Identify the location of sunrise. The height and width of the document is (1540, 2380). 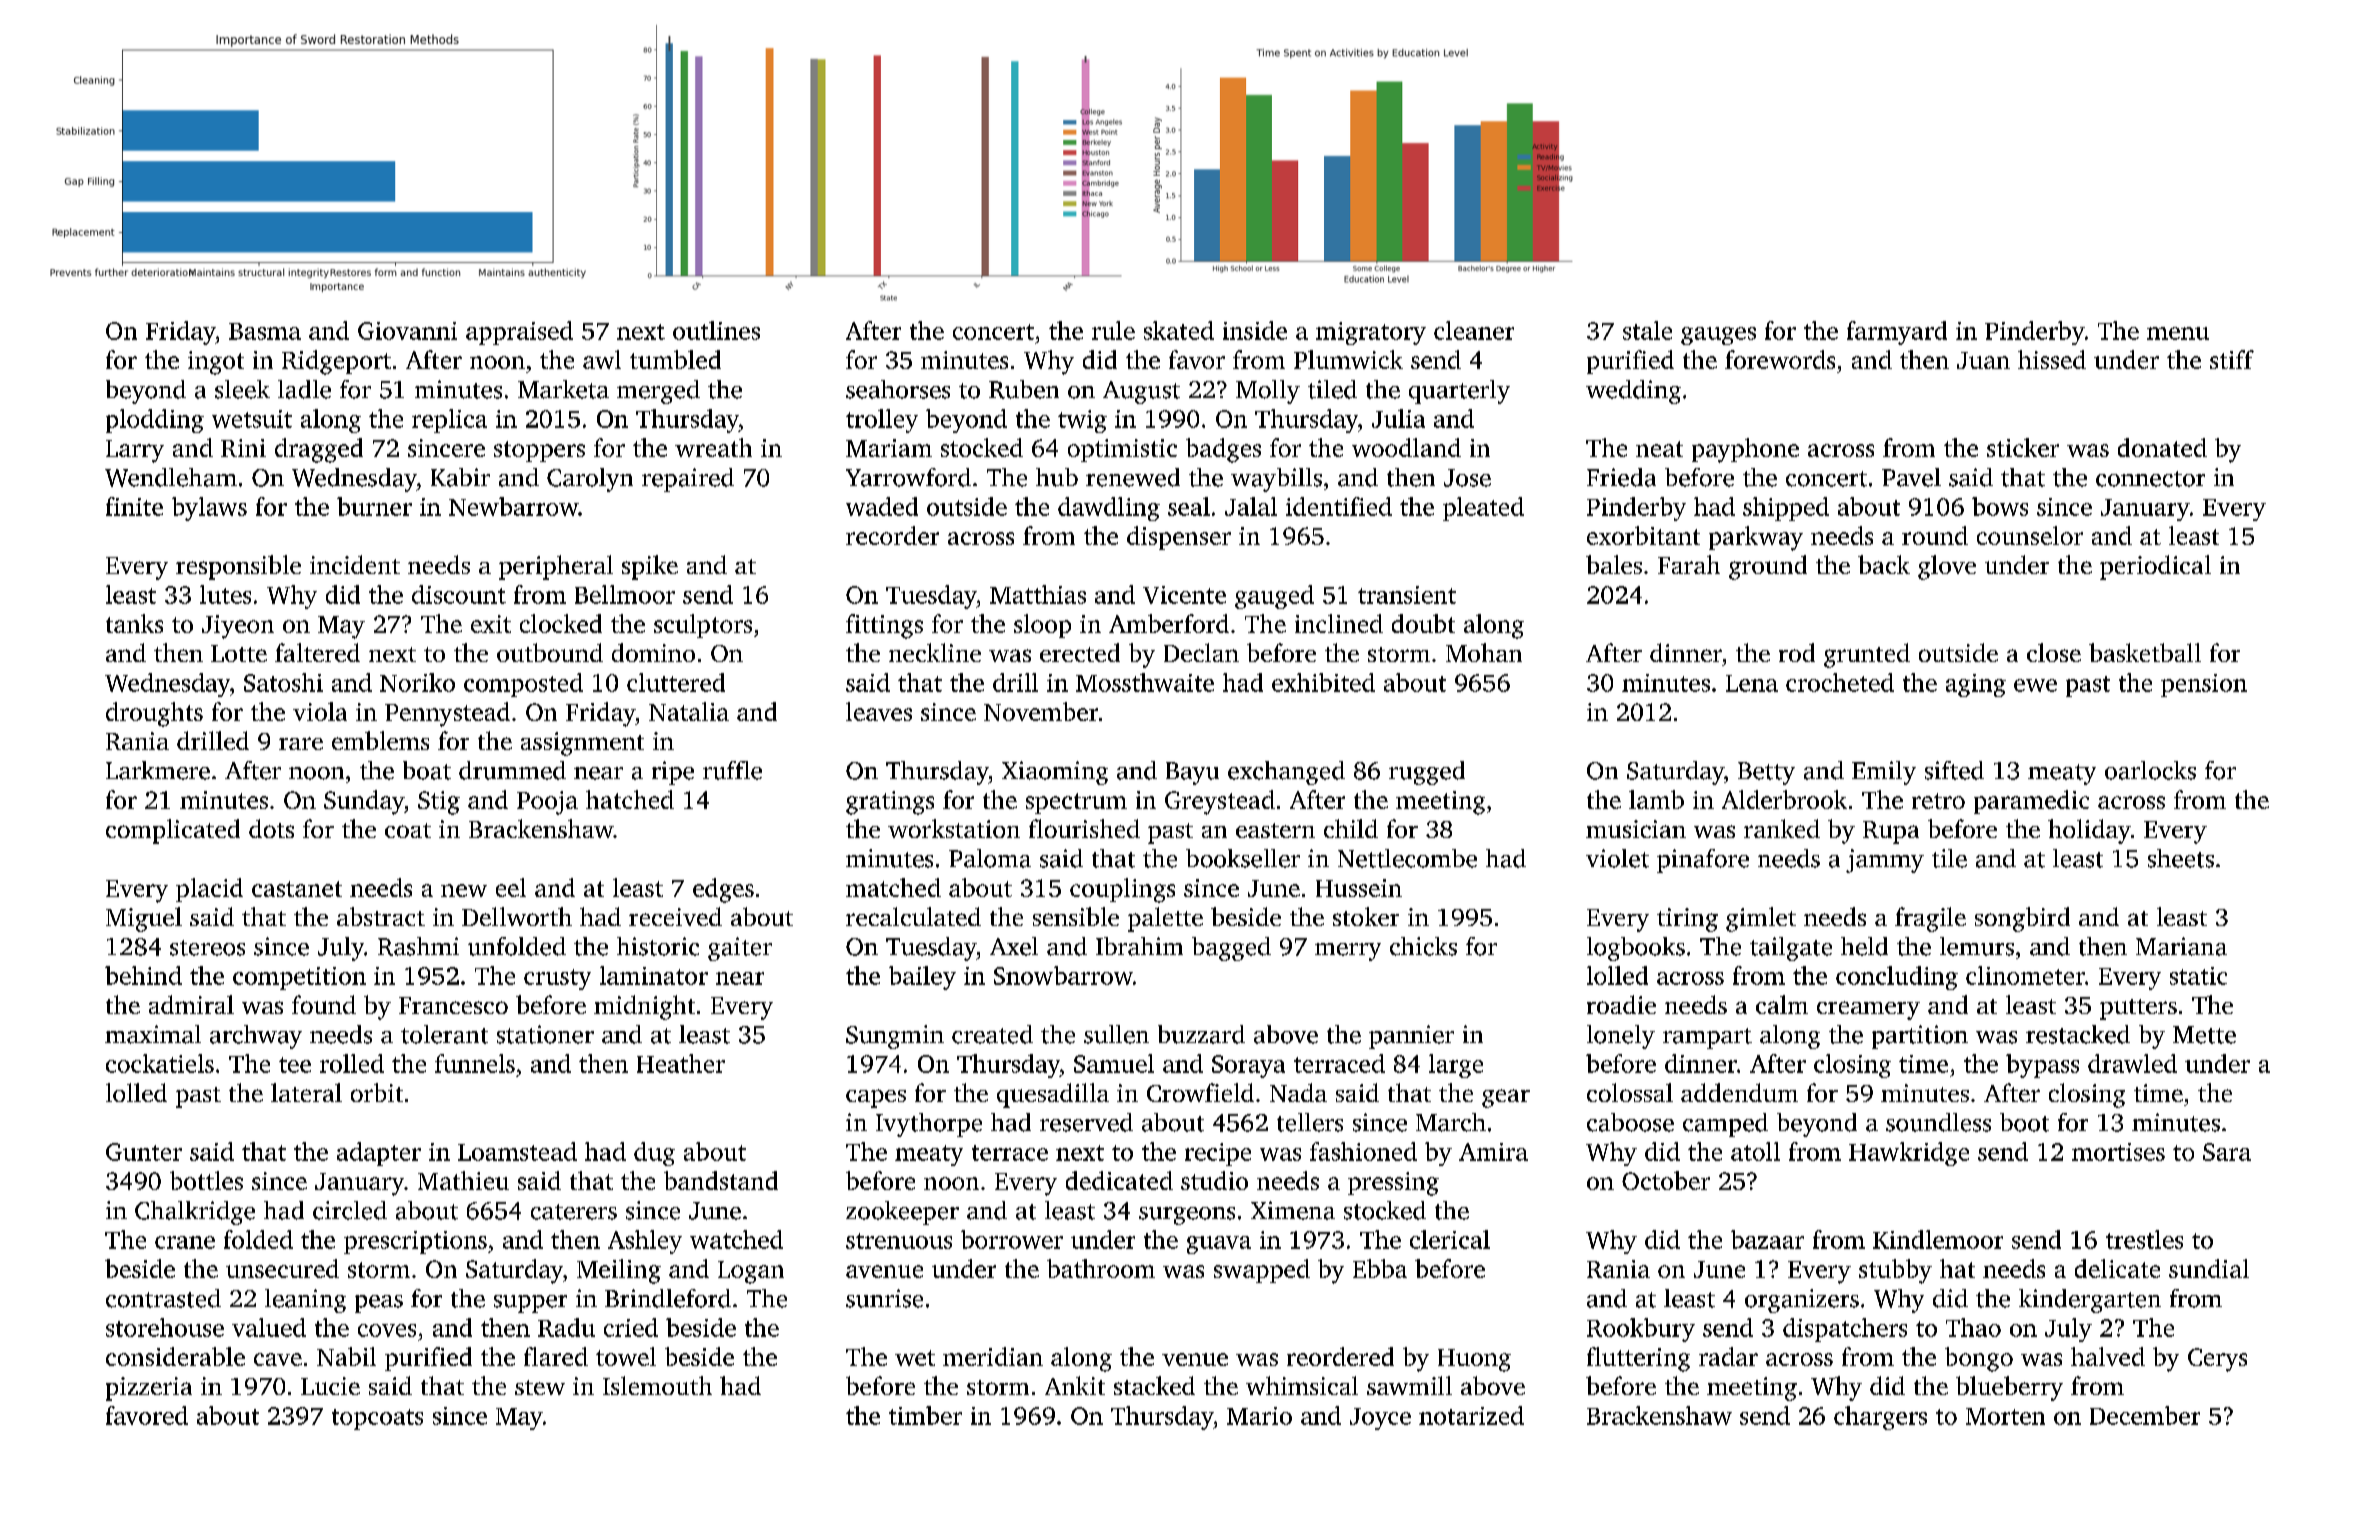
(884, 1298).
